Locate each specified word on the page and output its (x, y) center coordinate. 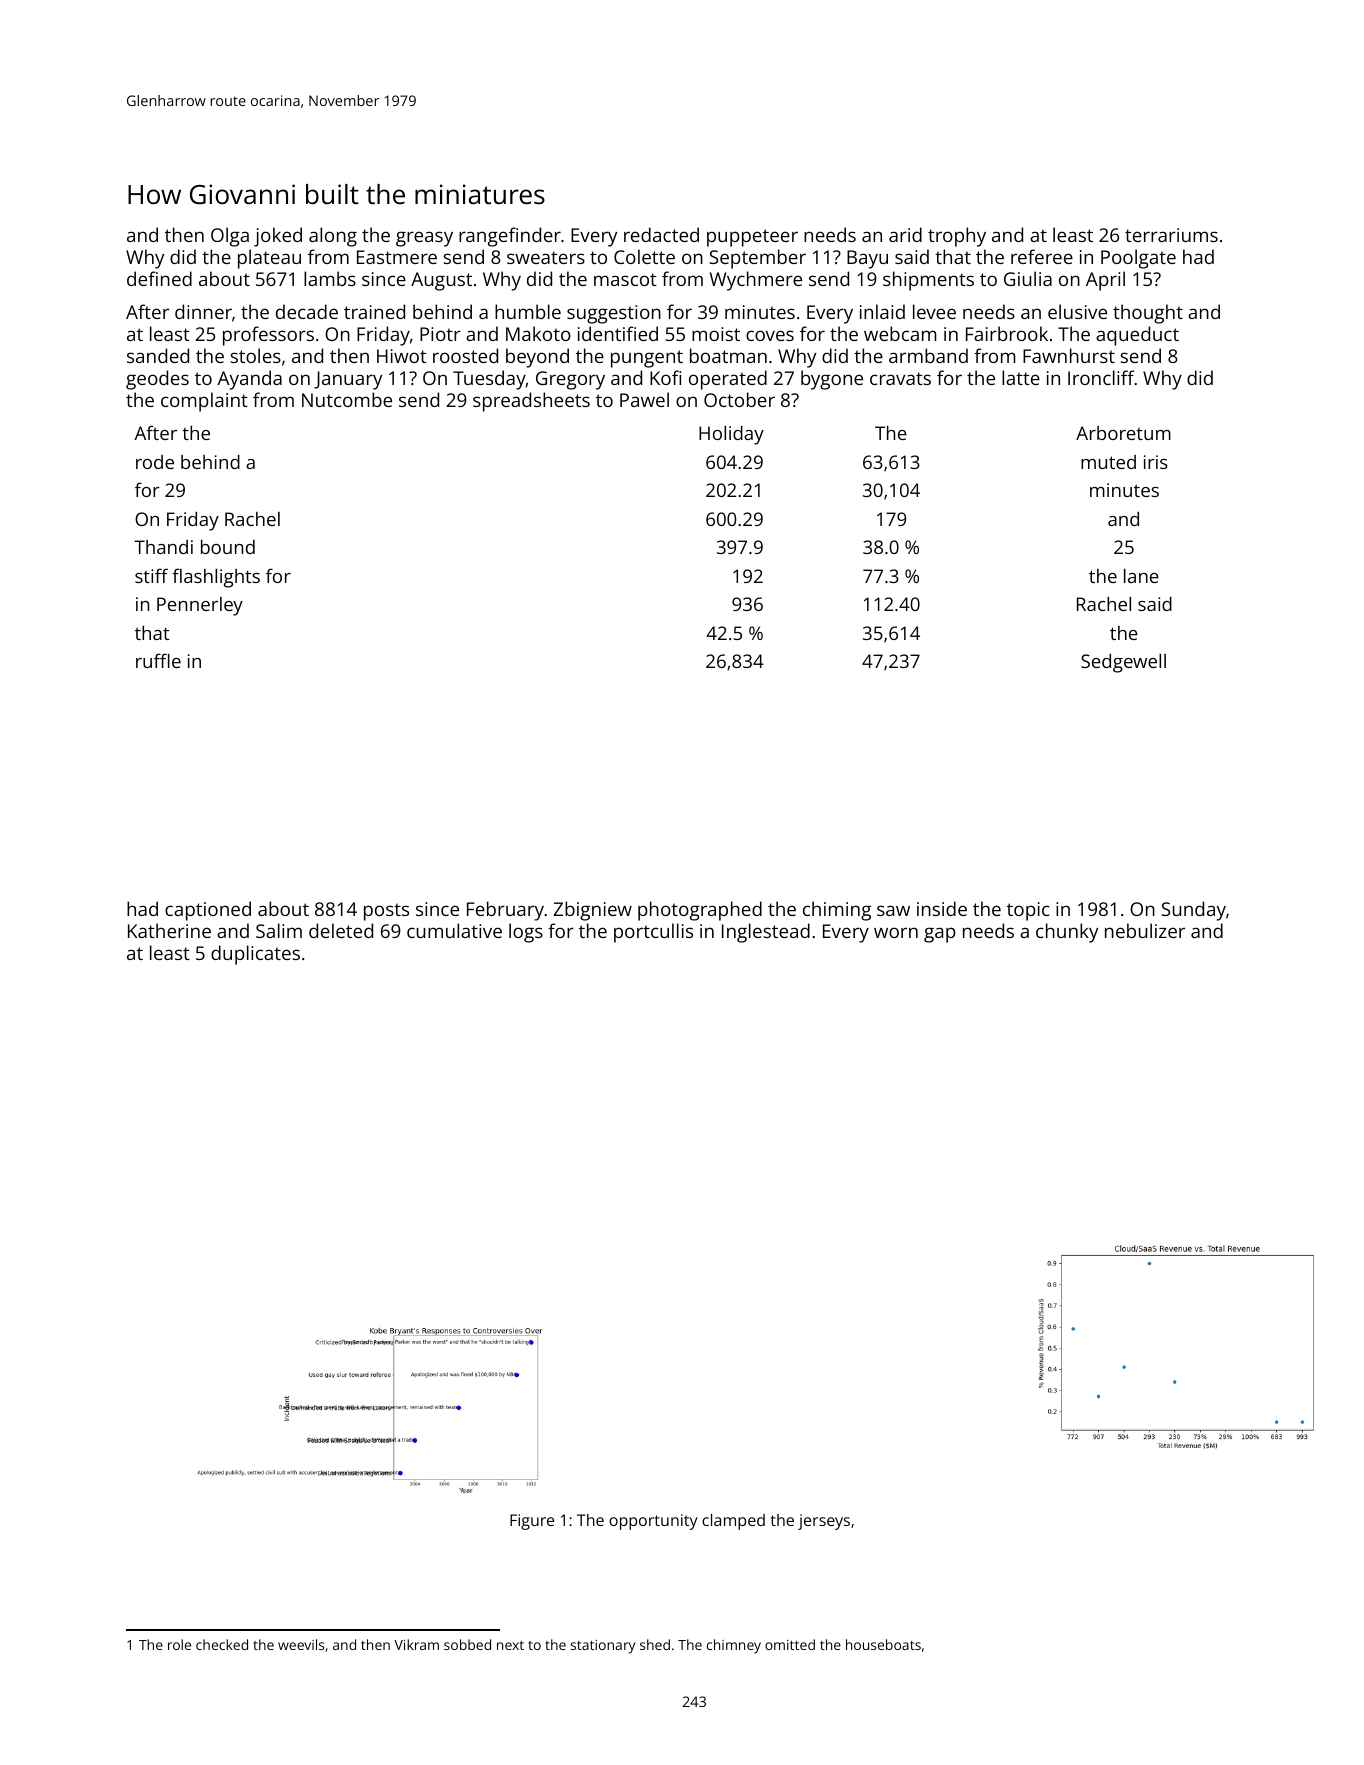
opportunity (653, 1522)
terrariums (1171, 235)
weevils (301, 1644)
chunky (1067, 933)
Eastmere (397, 257)
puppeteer (752, 238)
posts (386, 912)
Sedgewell (1123, 663)
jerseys (824, 1522)
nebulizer (1145, 930)
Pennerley (200, 606)
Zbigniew (592, 911)
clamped (733, 1522)
